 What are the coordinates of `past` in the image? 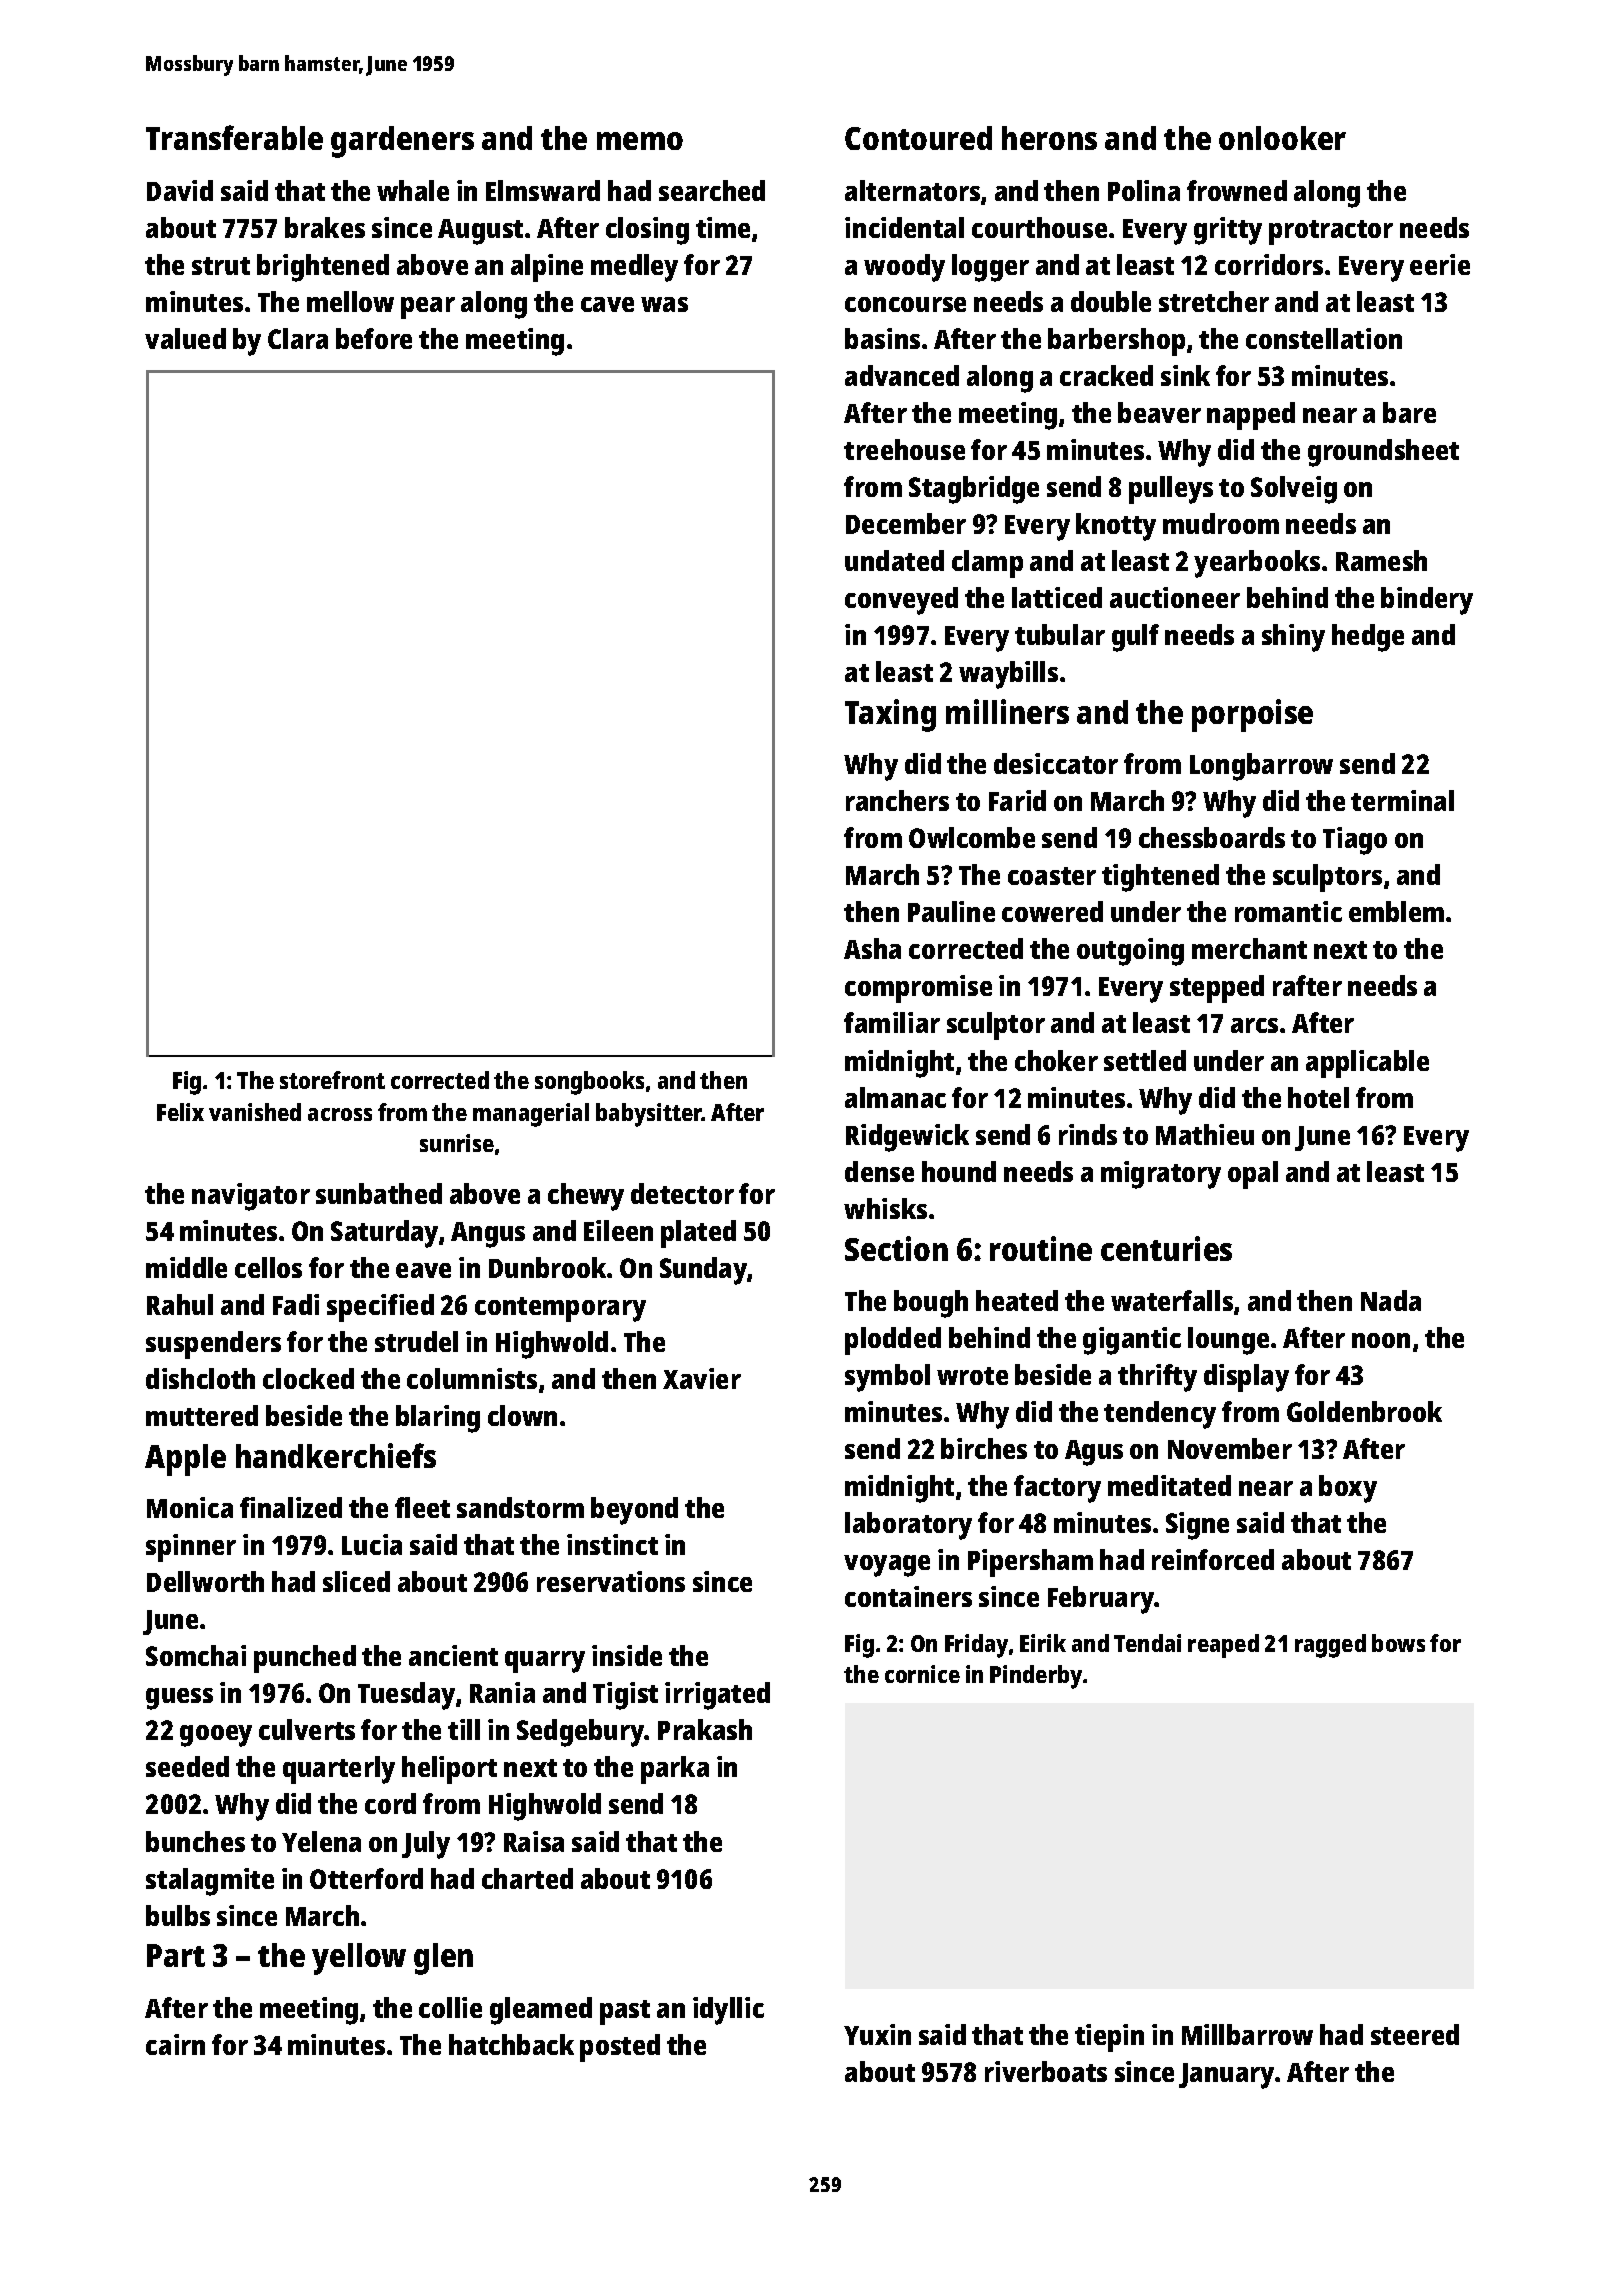 It's located at (625, 2012).
